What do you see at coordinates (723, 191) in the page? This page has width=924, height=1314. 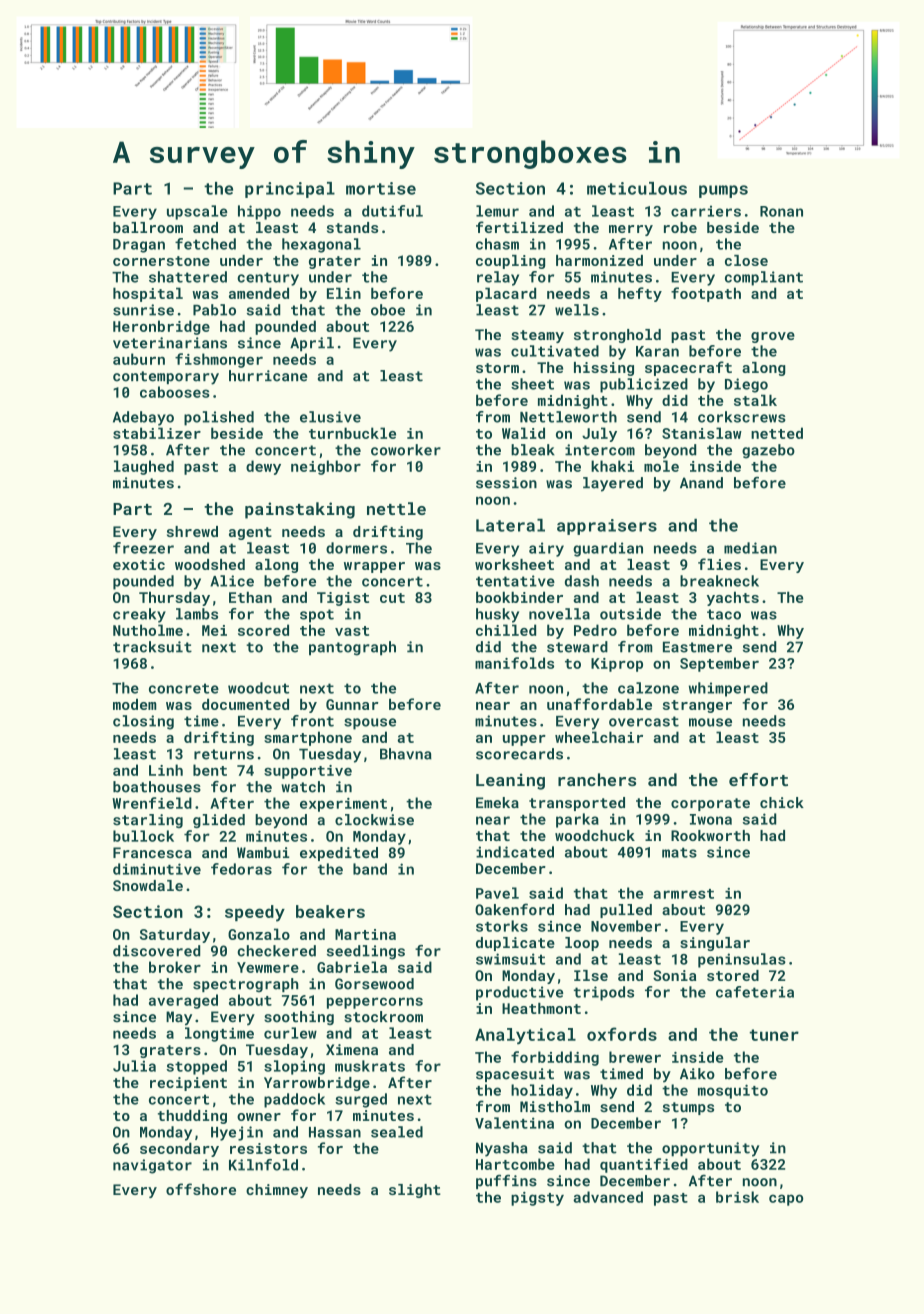 I see `pumps` at bounding box center [723, 191].
